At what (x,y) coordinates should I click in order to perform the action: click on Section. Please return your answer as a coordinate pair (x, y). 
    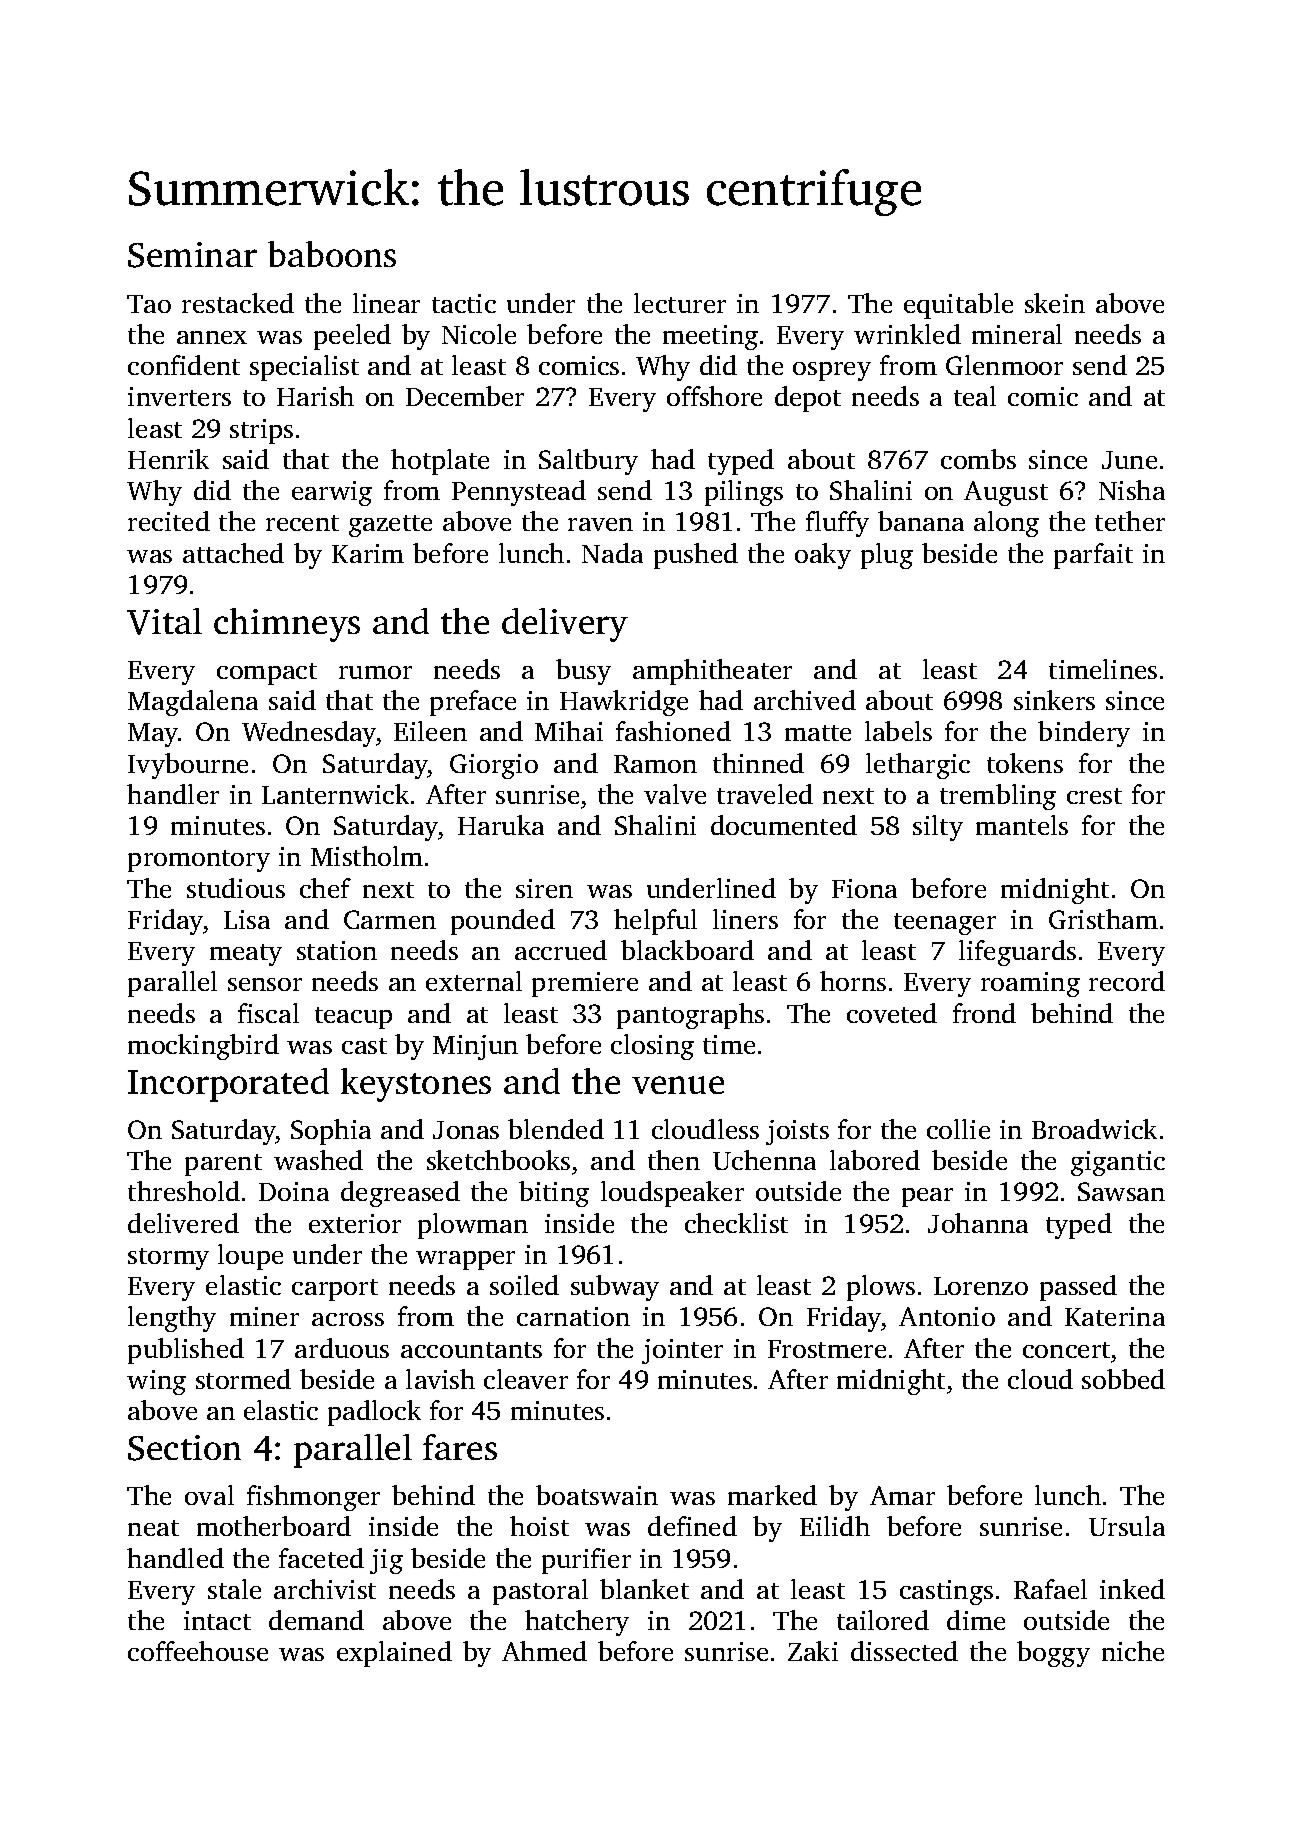
    Looking at the image, I should click on (184, 1448).
